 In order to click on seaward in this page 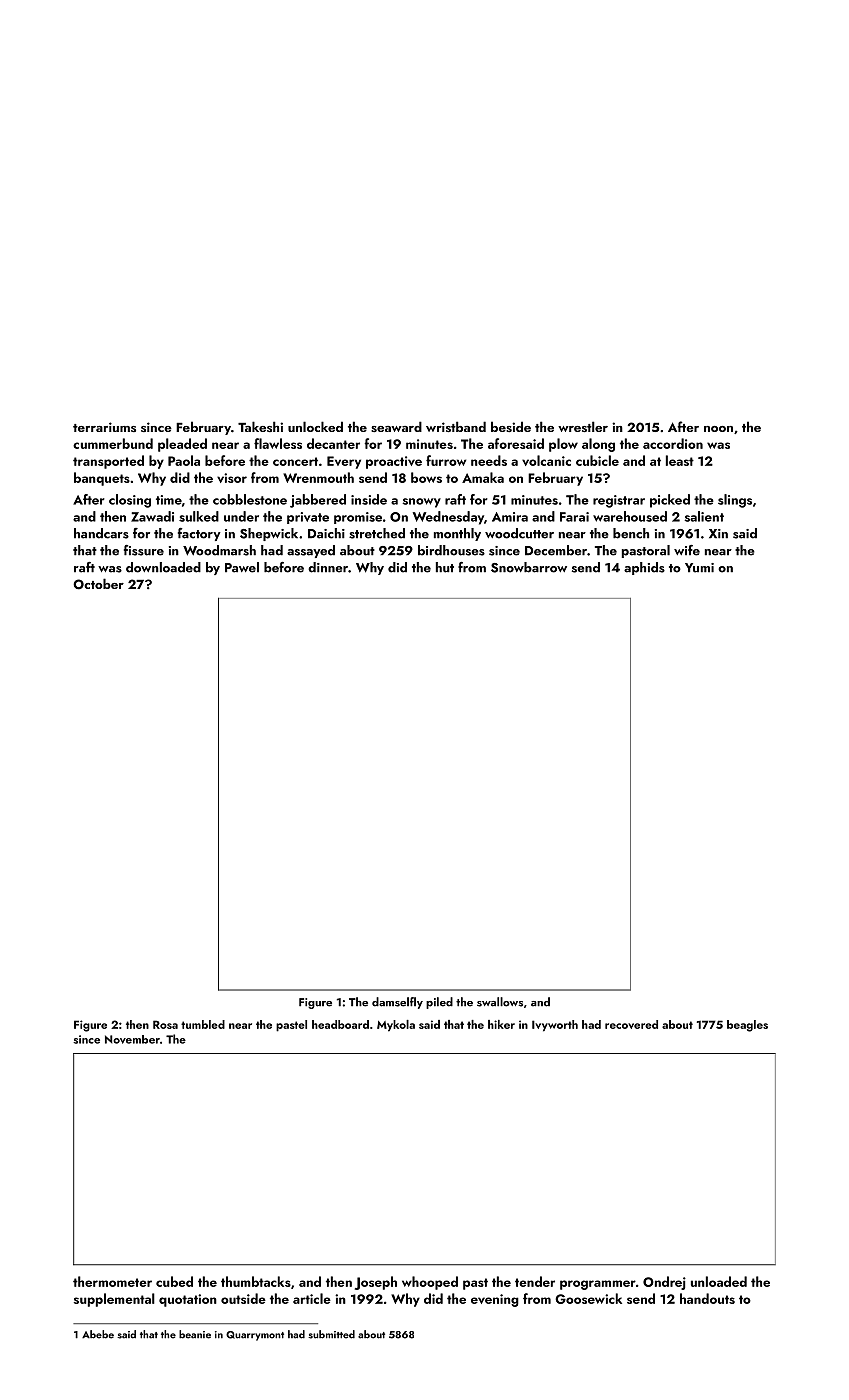, I will do `click(396, 426)`.
